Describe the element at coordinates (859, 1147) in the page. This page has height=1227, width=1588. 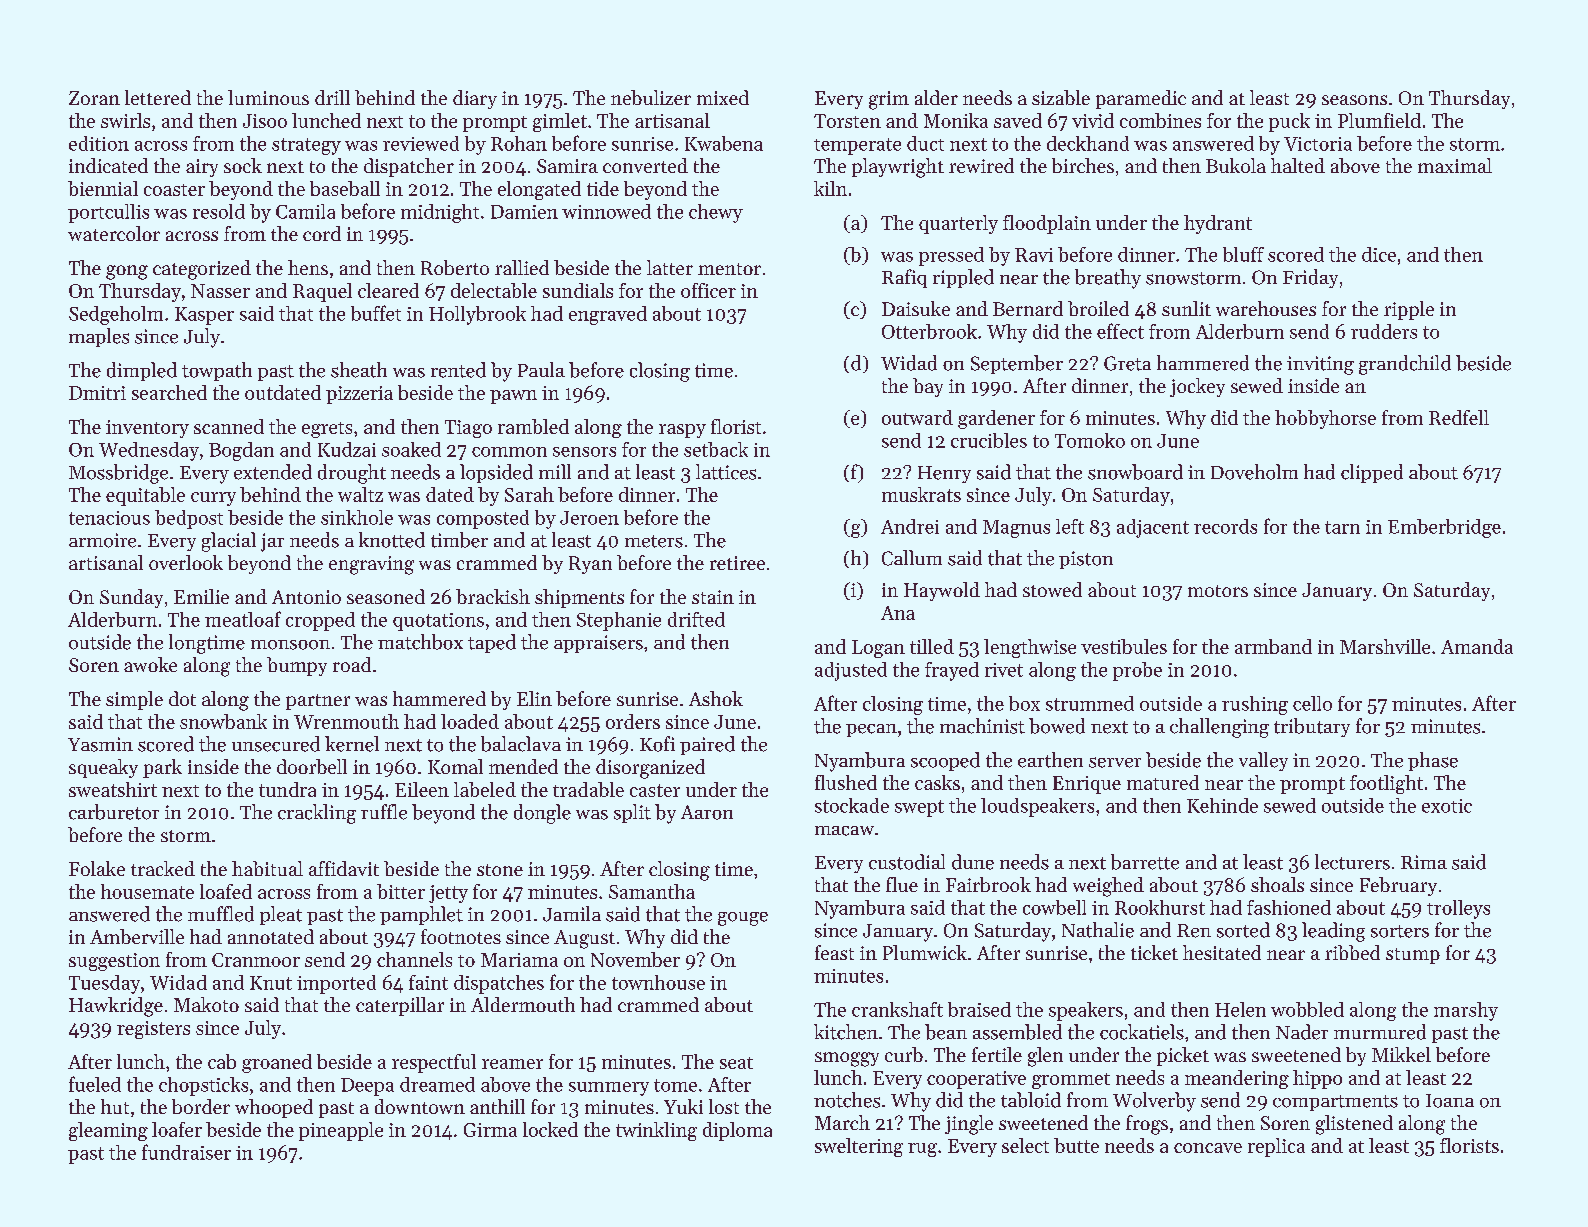
I see `sweltering` at that location.
